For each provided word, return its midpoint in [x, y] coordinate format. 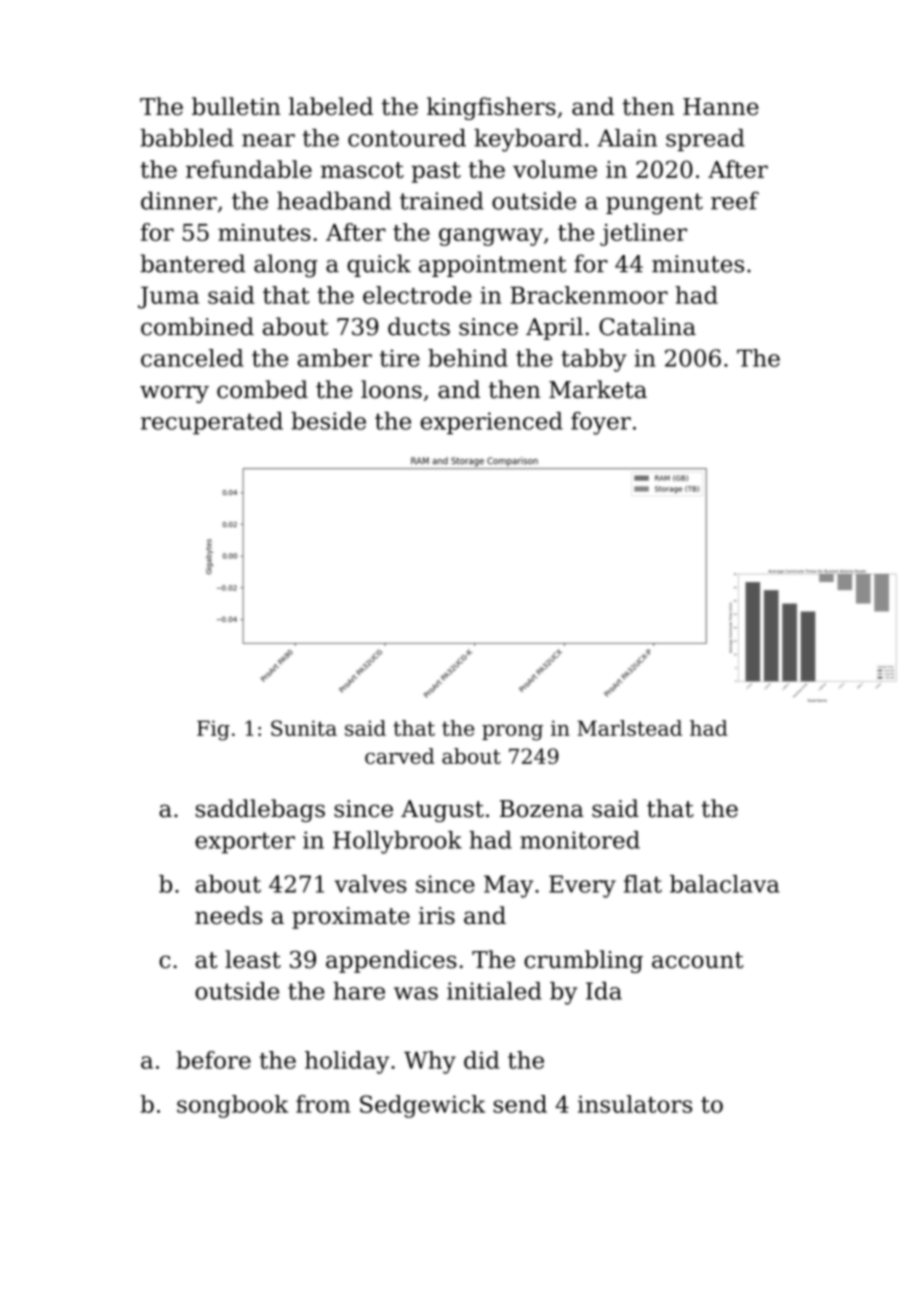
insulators [635, 1104]
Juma [168, 298]
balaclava [725, 884]
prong [512, 733]
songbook [232, 1106]
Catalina [647, 326]
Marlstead [629, 728]
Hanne [721, 107]
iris [437, 916]
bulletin [236, 106]
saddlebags [260, 810]
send [520, 1104]
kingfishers [491, 108]
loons [391, 389]
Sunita [304, 728]
